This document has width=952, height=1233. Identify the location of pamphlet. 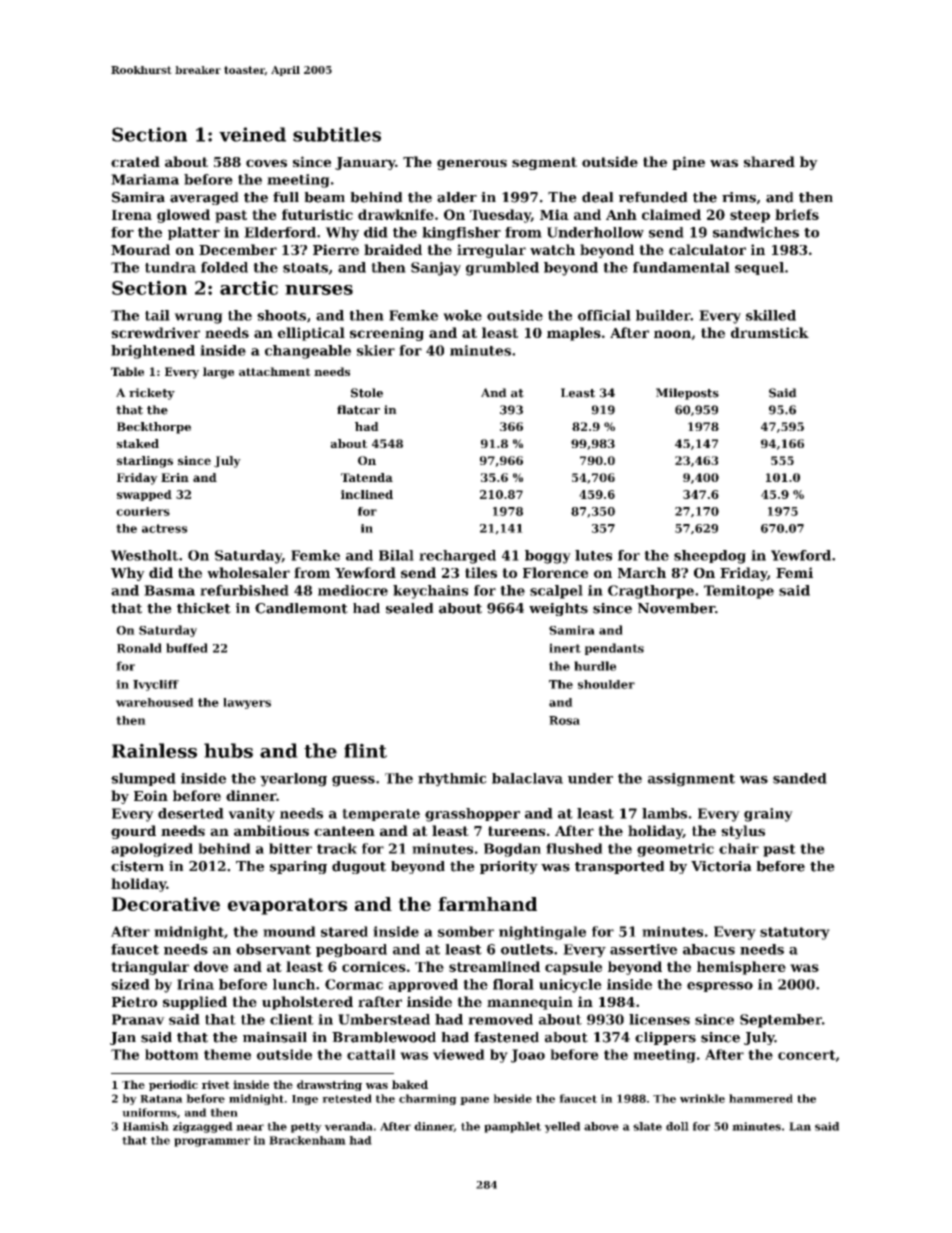
(512, 1127).
